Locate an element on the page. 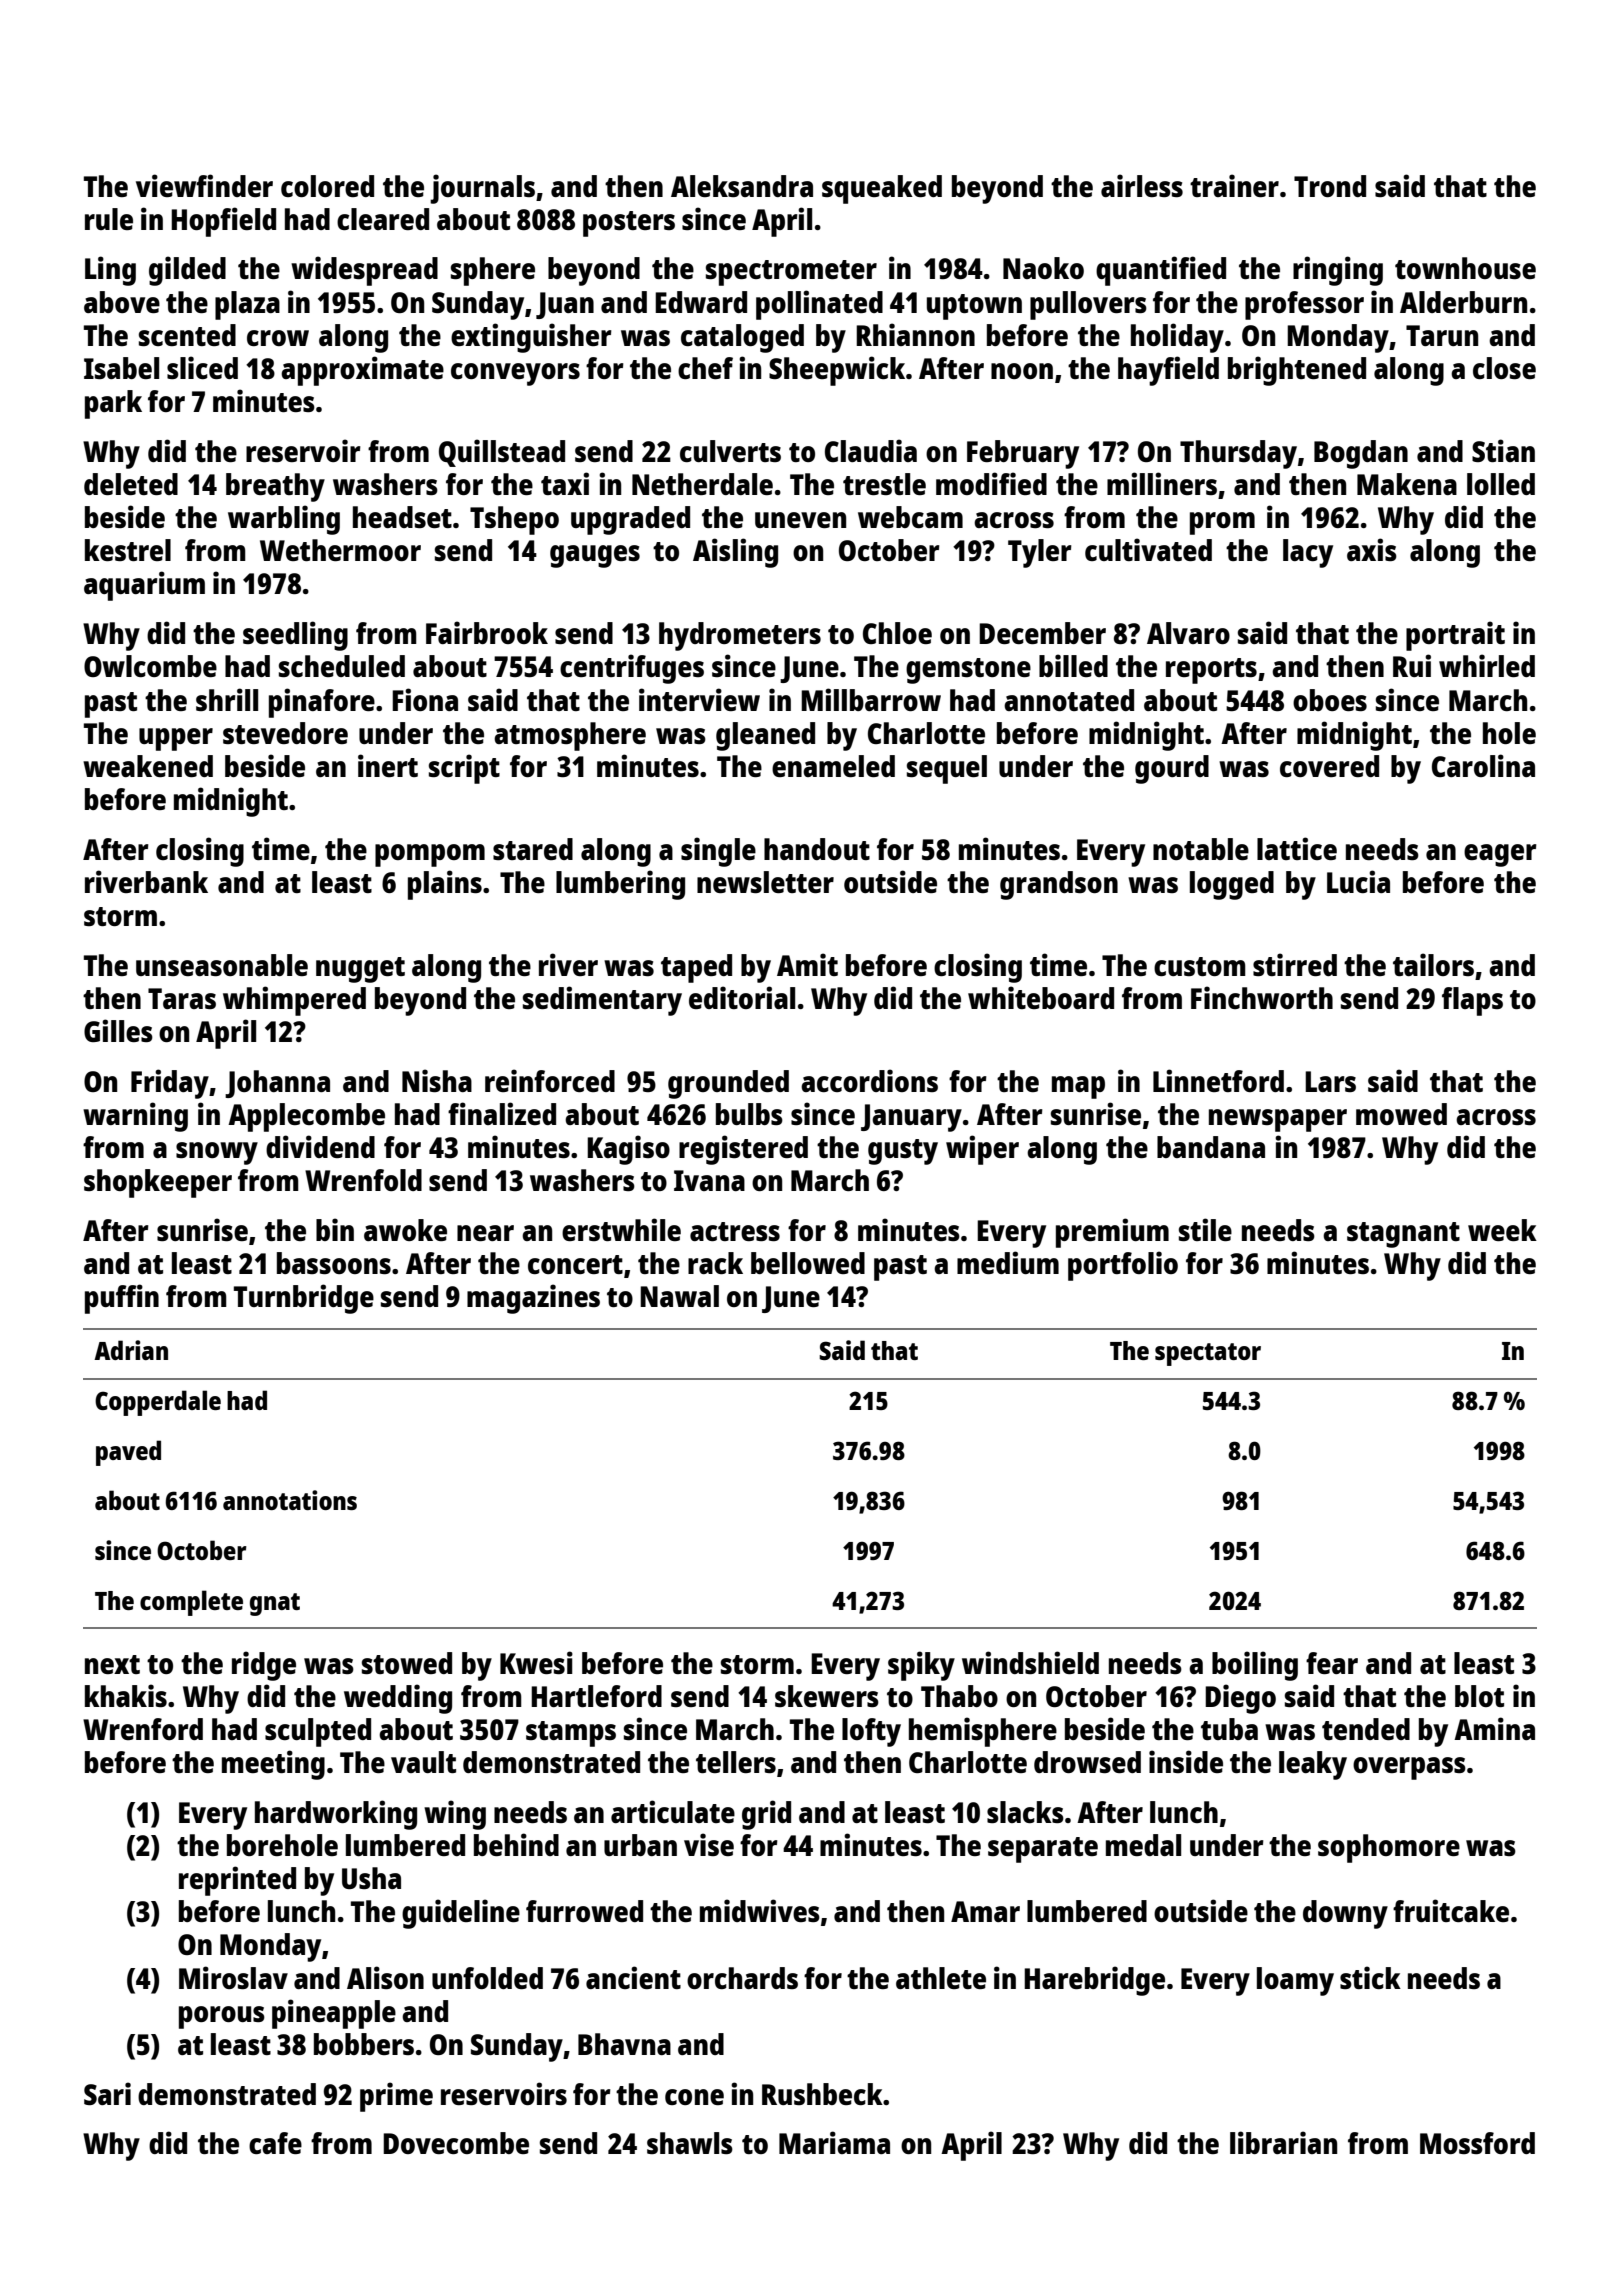  athlete is located at coordinates (941, 1978).
